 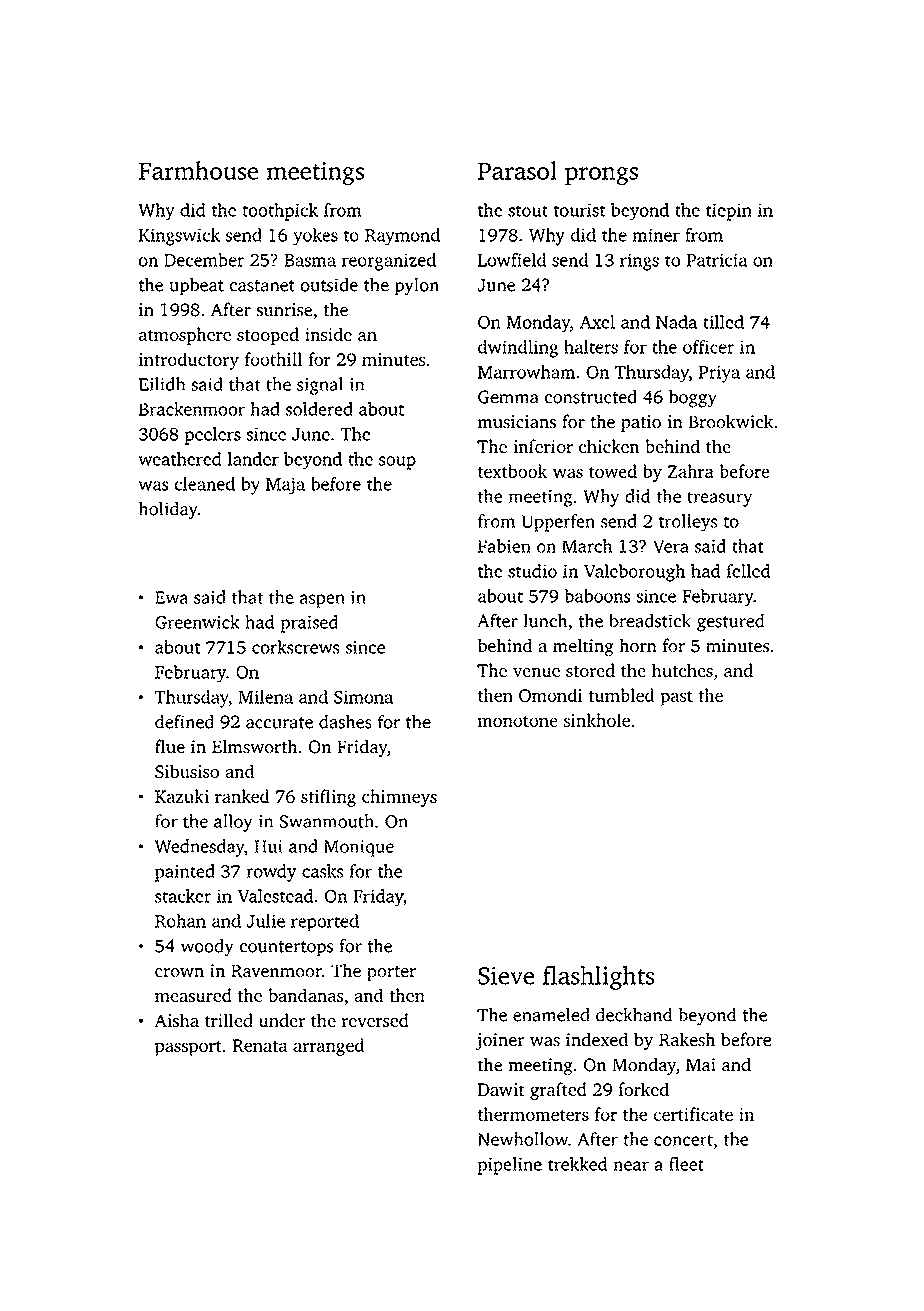 What do you see at coordinates (417, 286) in the page?
I see `pylon` at bounding box center [417, 286].
